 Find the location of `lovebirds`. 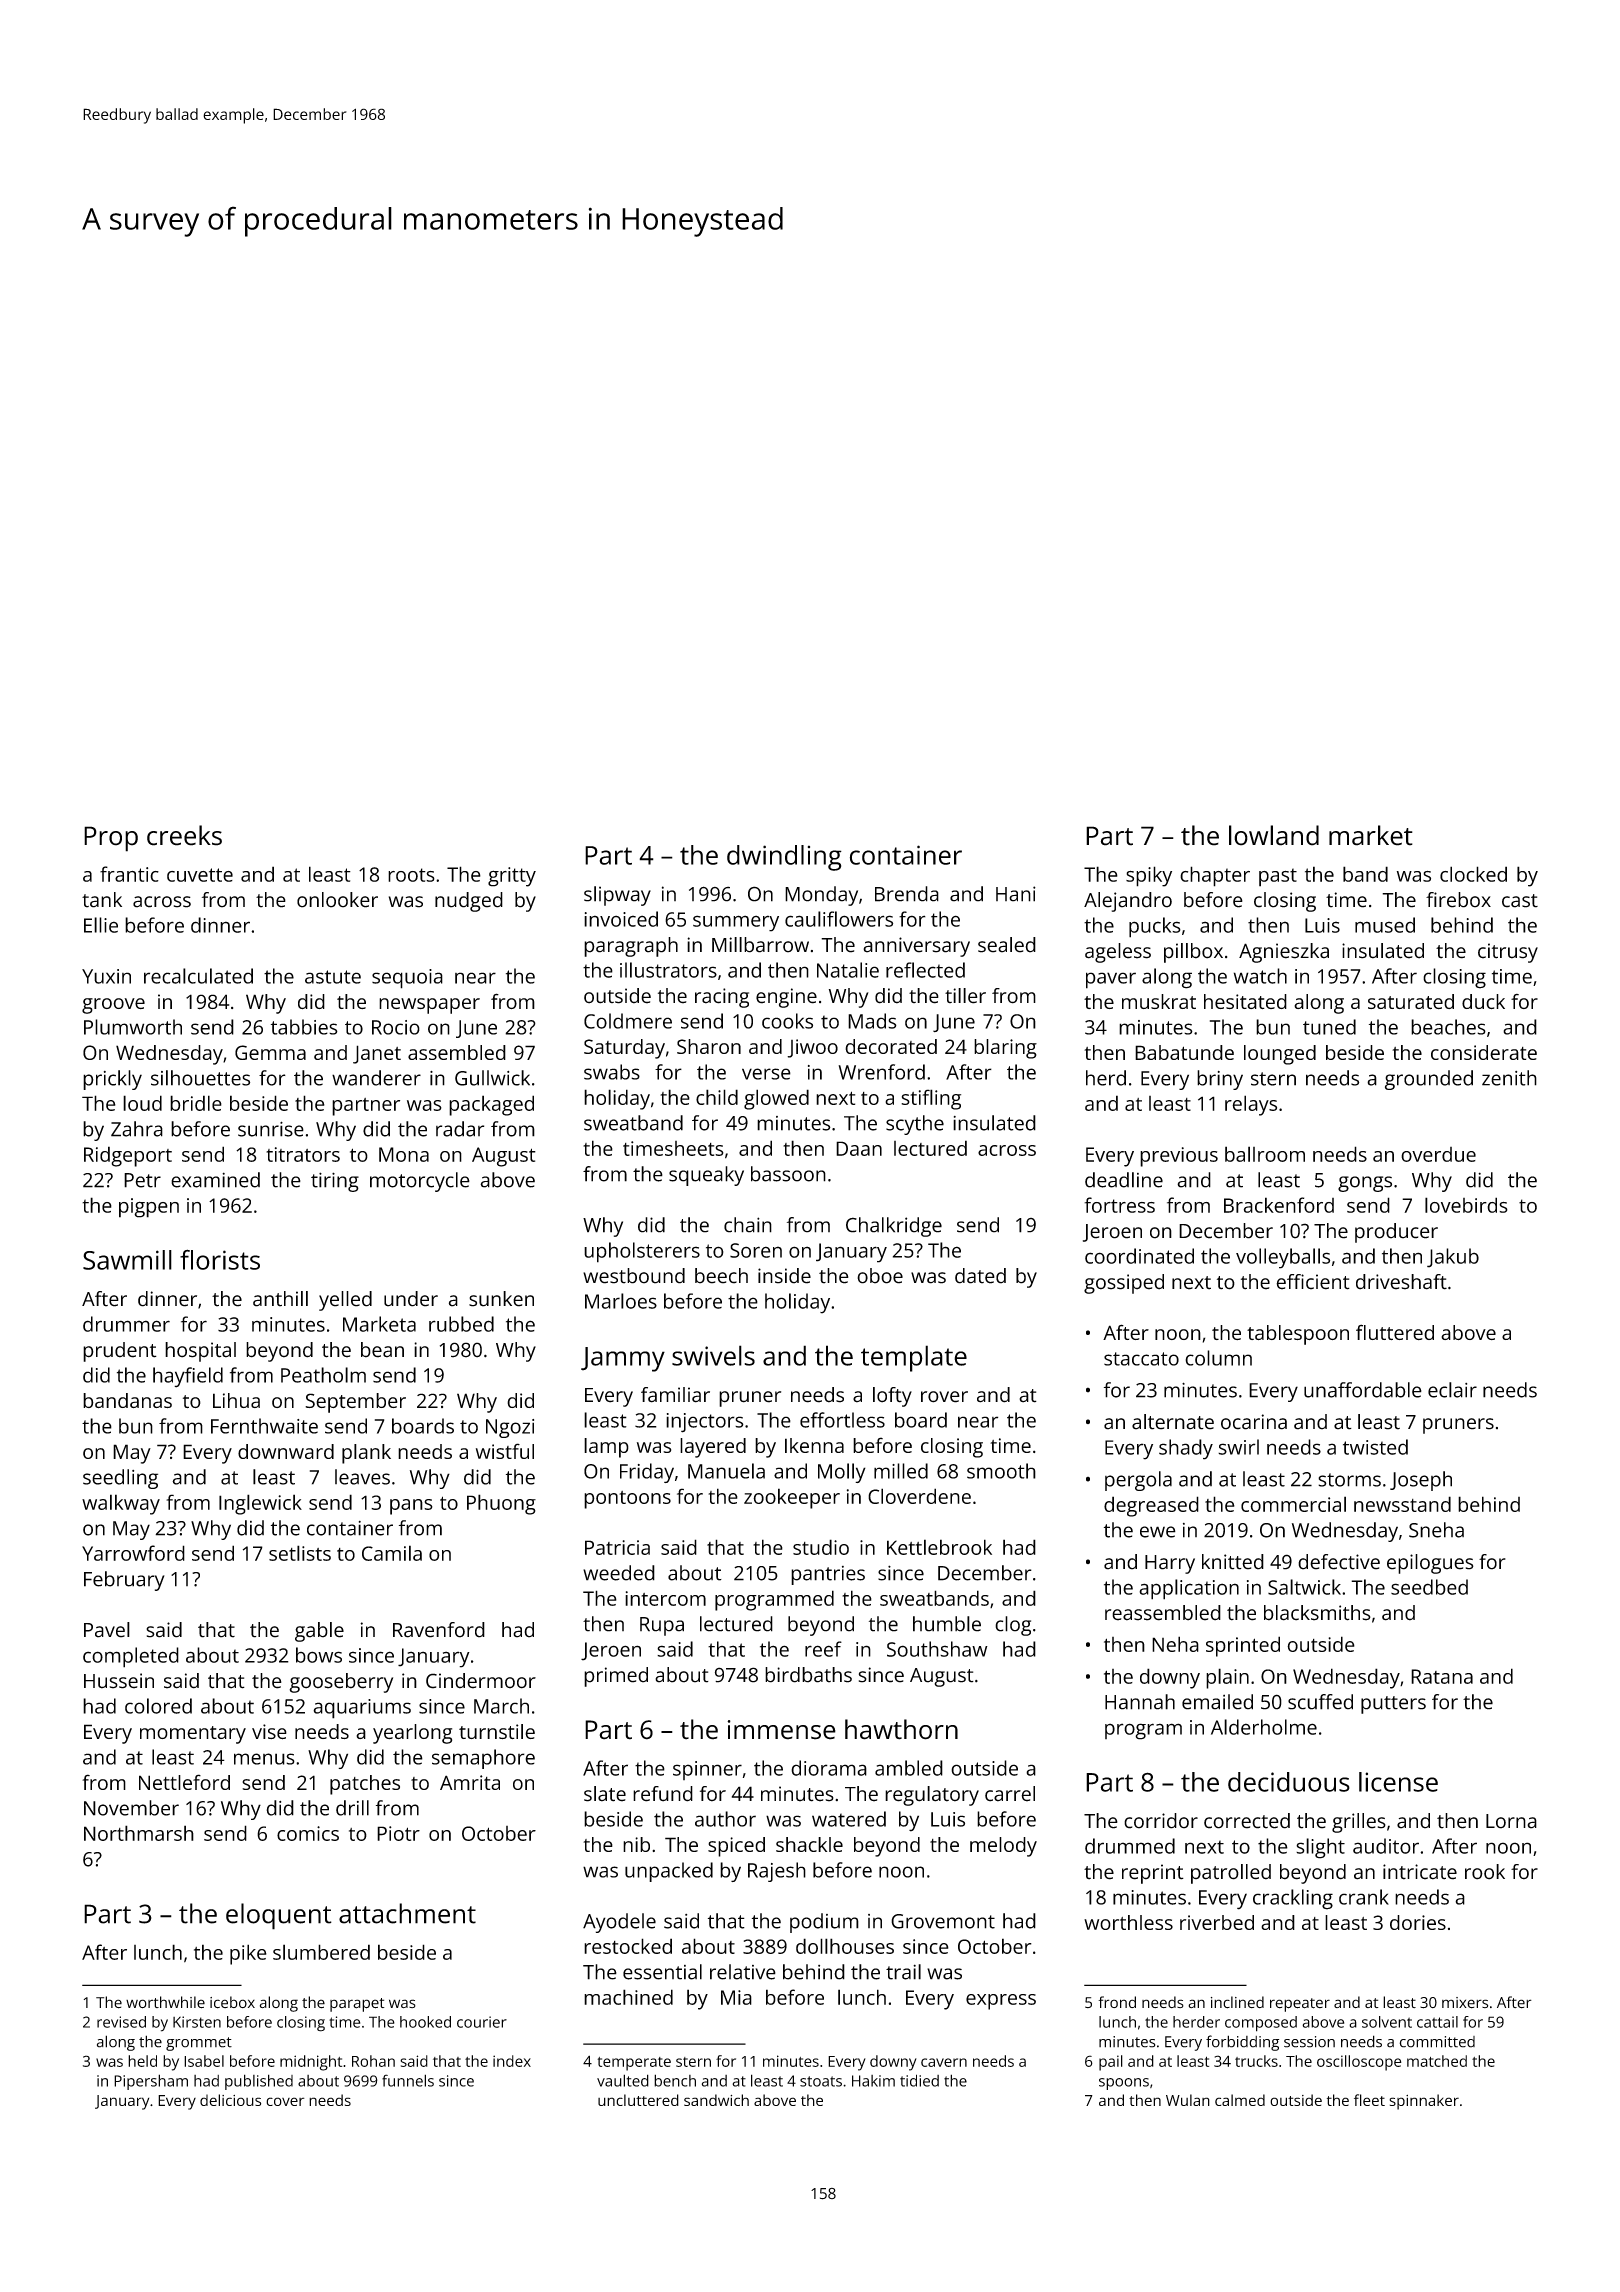

lovebirds is located at coordinates (1466, 1205).
